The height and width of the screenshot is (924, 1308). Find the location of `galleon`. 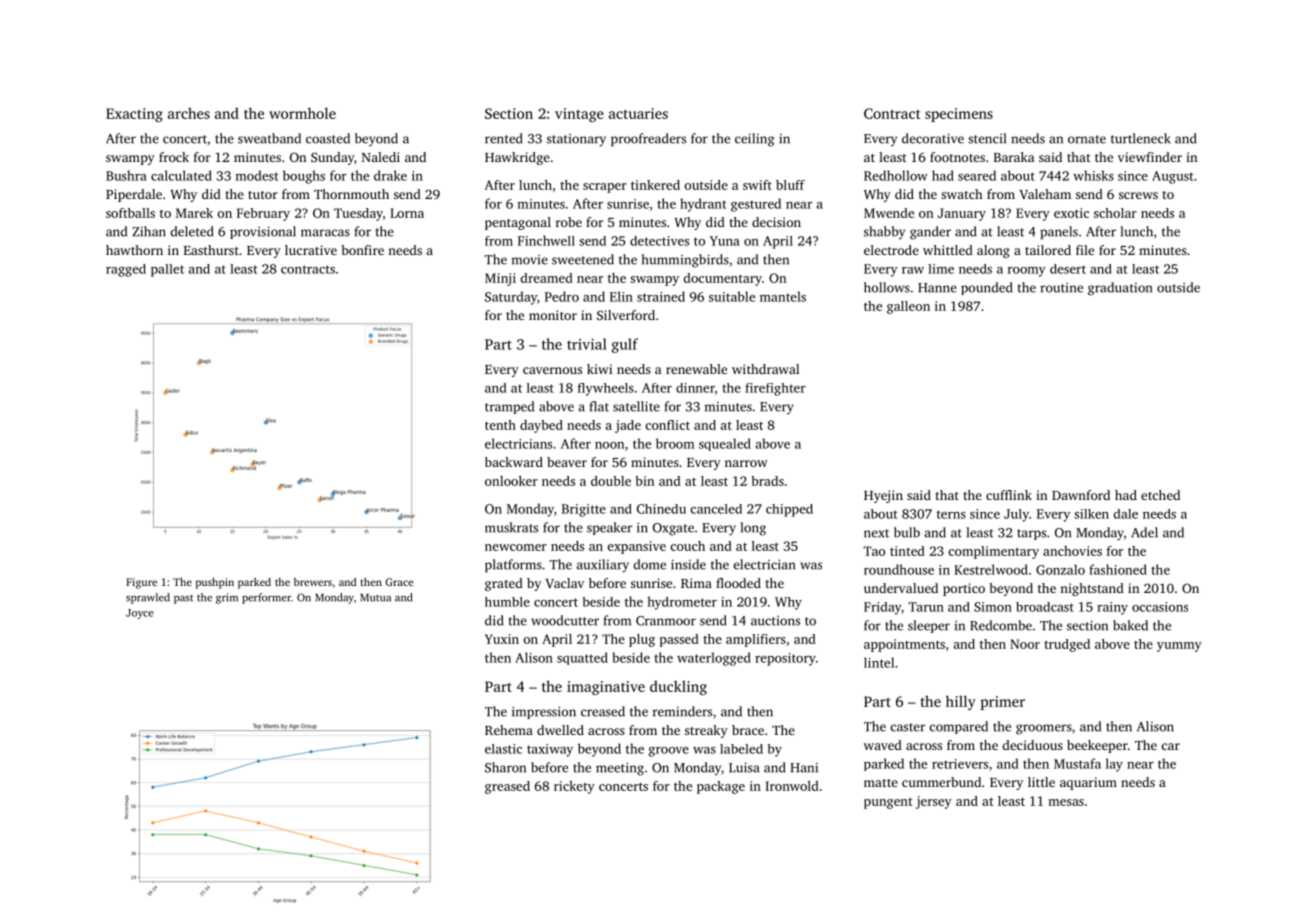

galleon is located at coordinates (908, 307).
